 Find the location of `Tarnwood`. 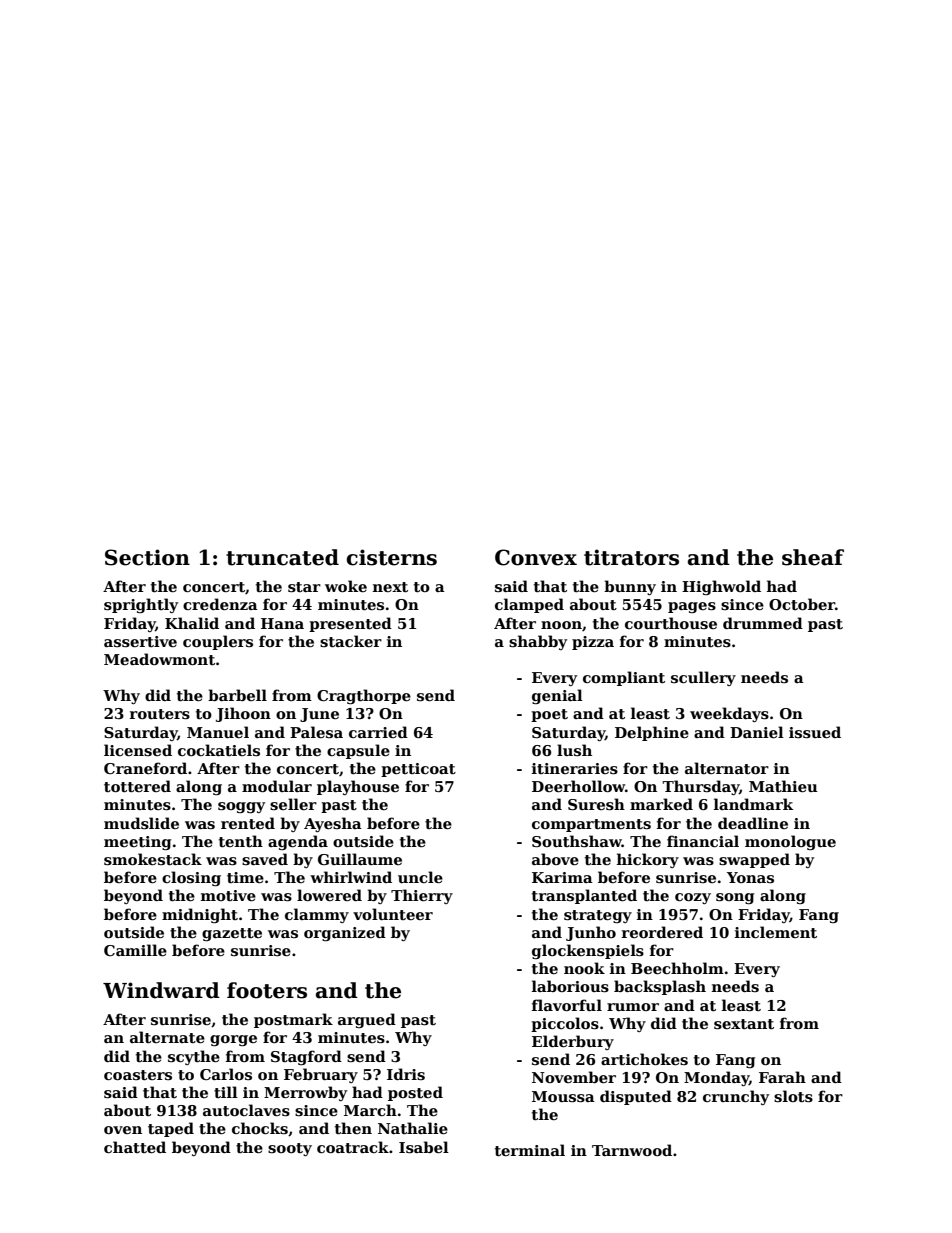

Tarnwood is located at coordinates (632, 1150).
